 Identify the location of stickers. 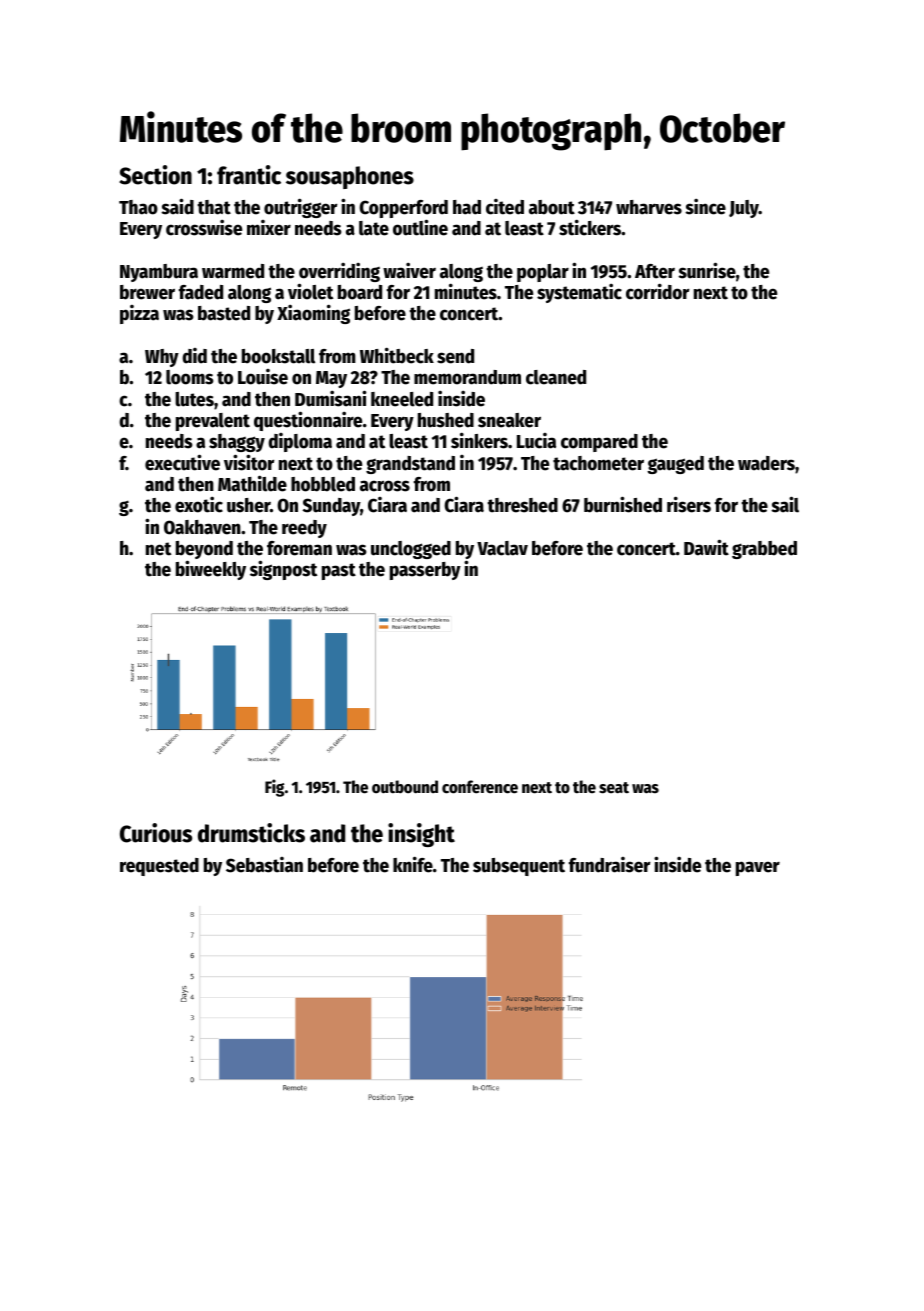
(590, 227).
